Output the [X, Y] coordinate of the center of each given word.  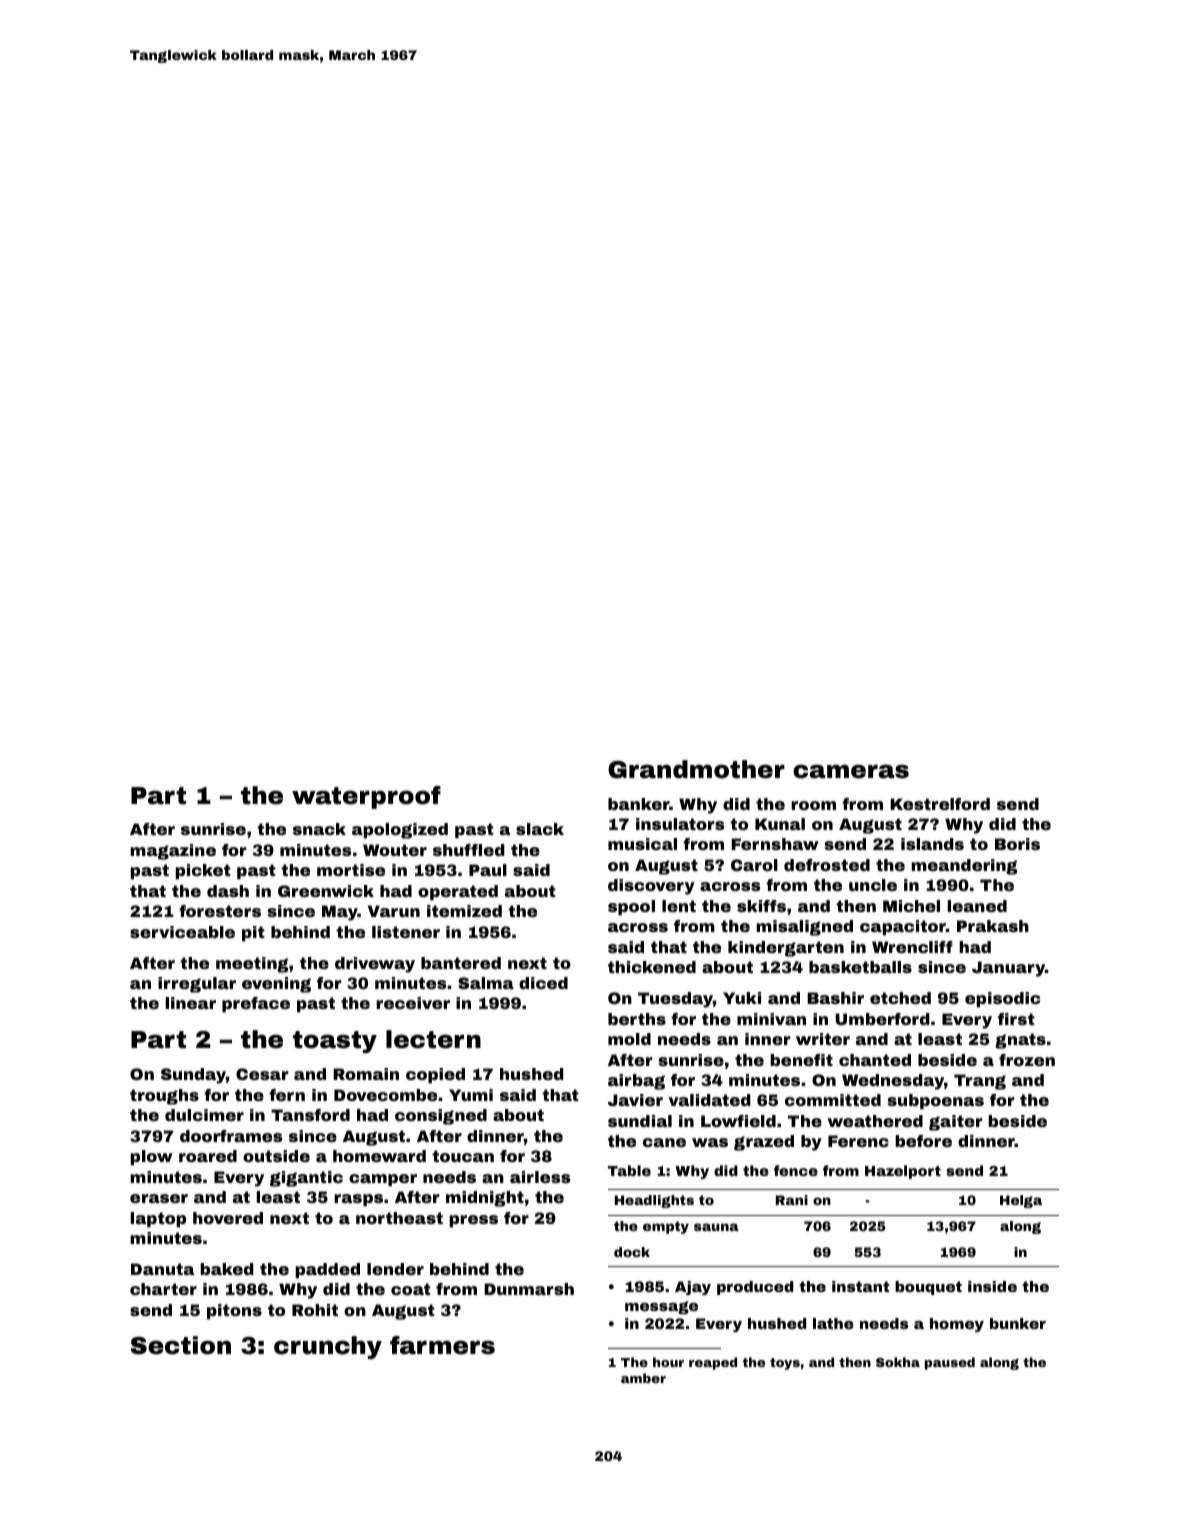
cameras [851, 771]
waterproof [366, 797]
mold [629, 1039]
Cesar [262, 1074]
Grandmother [696, 769]
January [1008, 969]
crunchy [328, 1347]
